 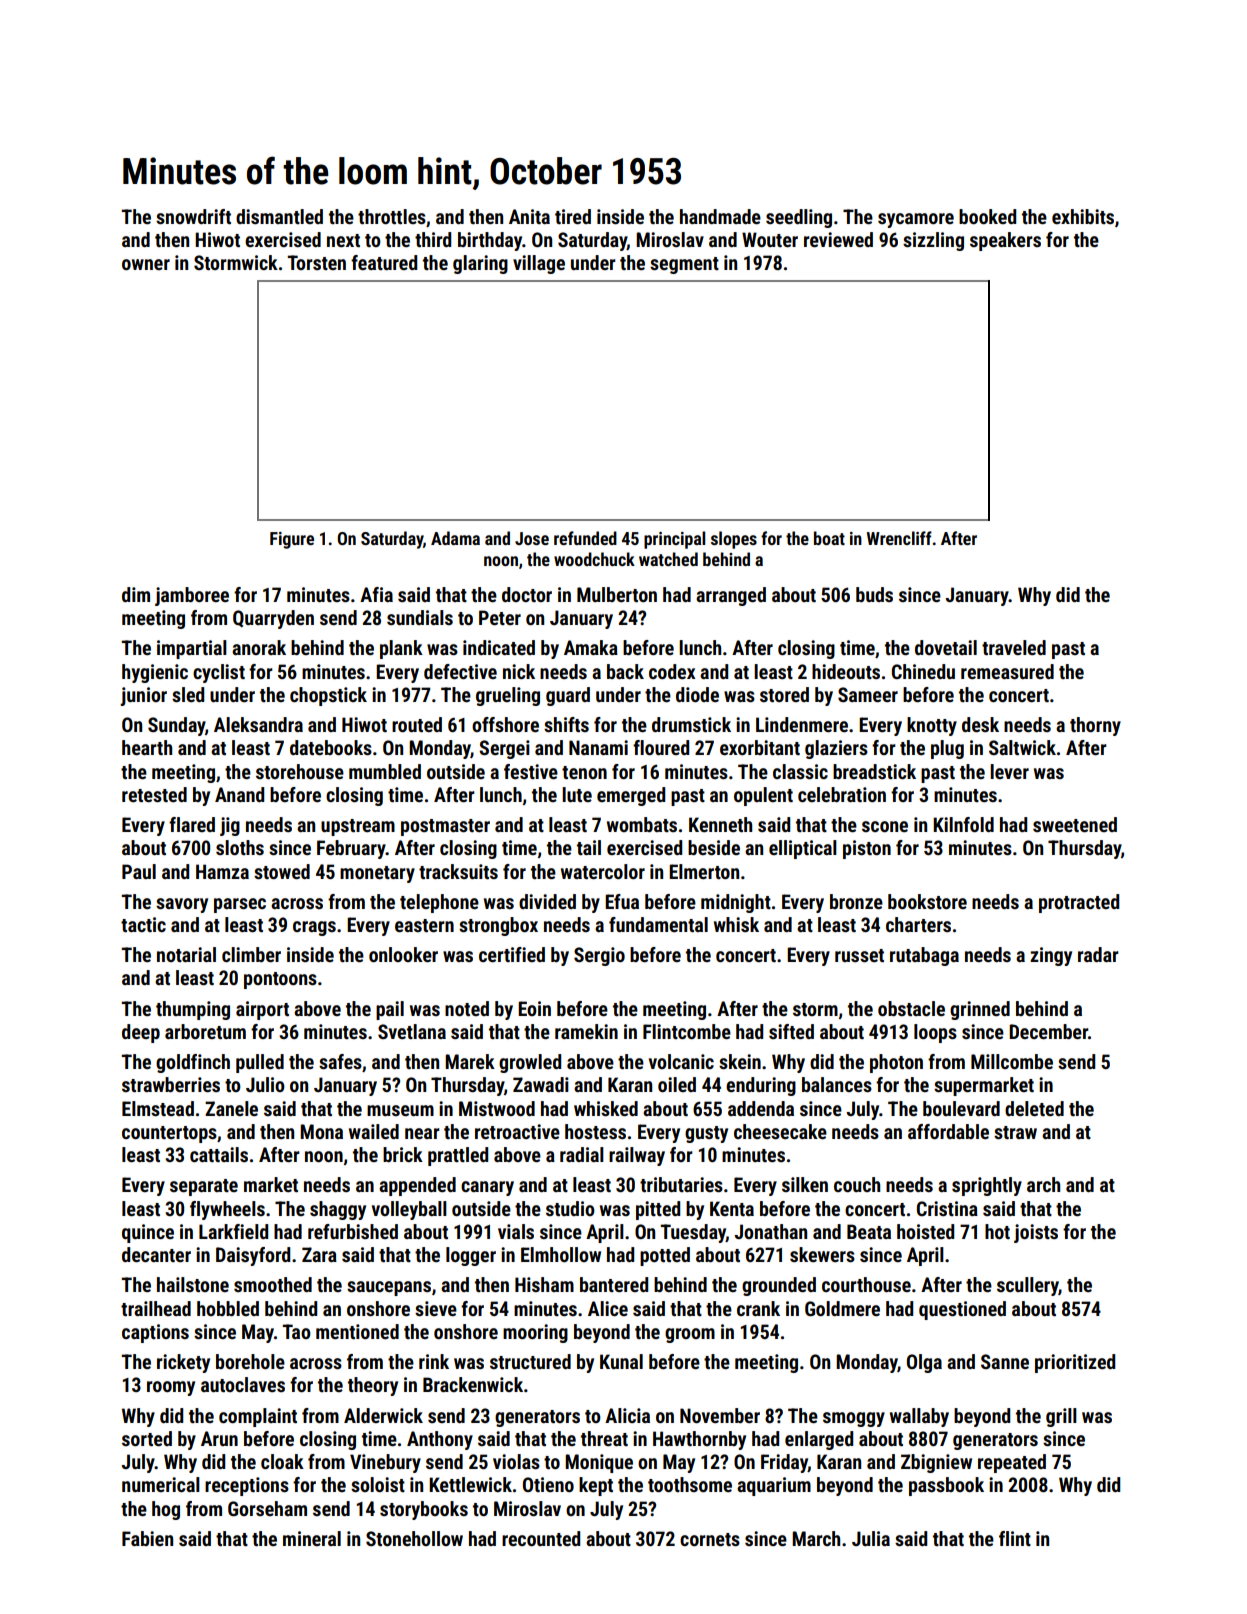 What do you see at coordinates (171, 1388) in the screenshot?
I see `roomy` at bounding box center [171, 1388].
